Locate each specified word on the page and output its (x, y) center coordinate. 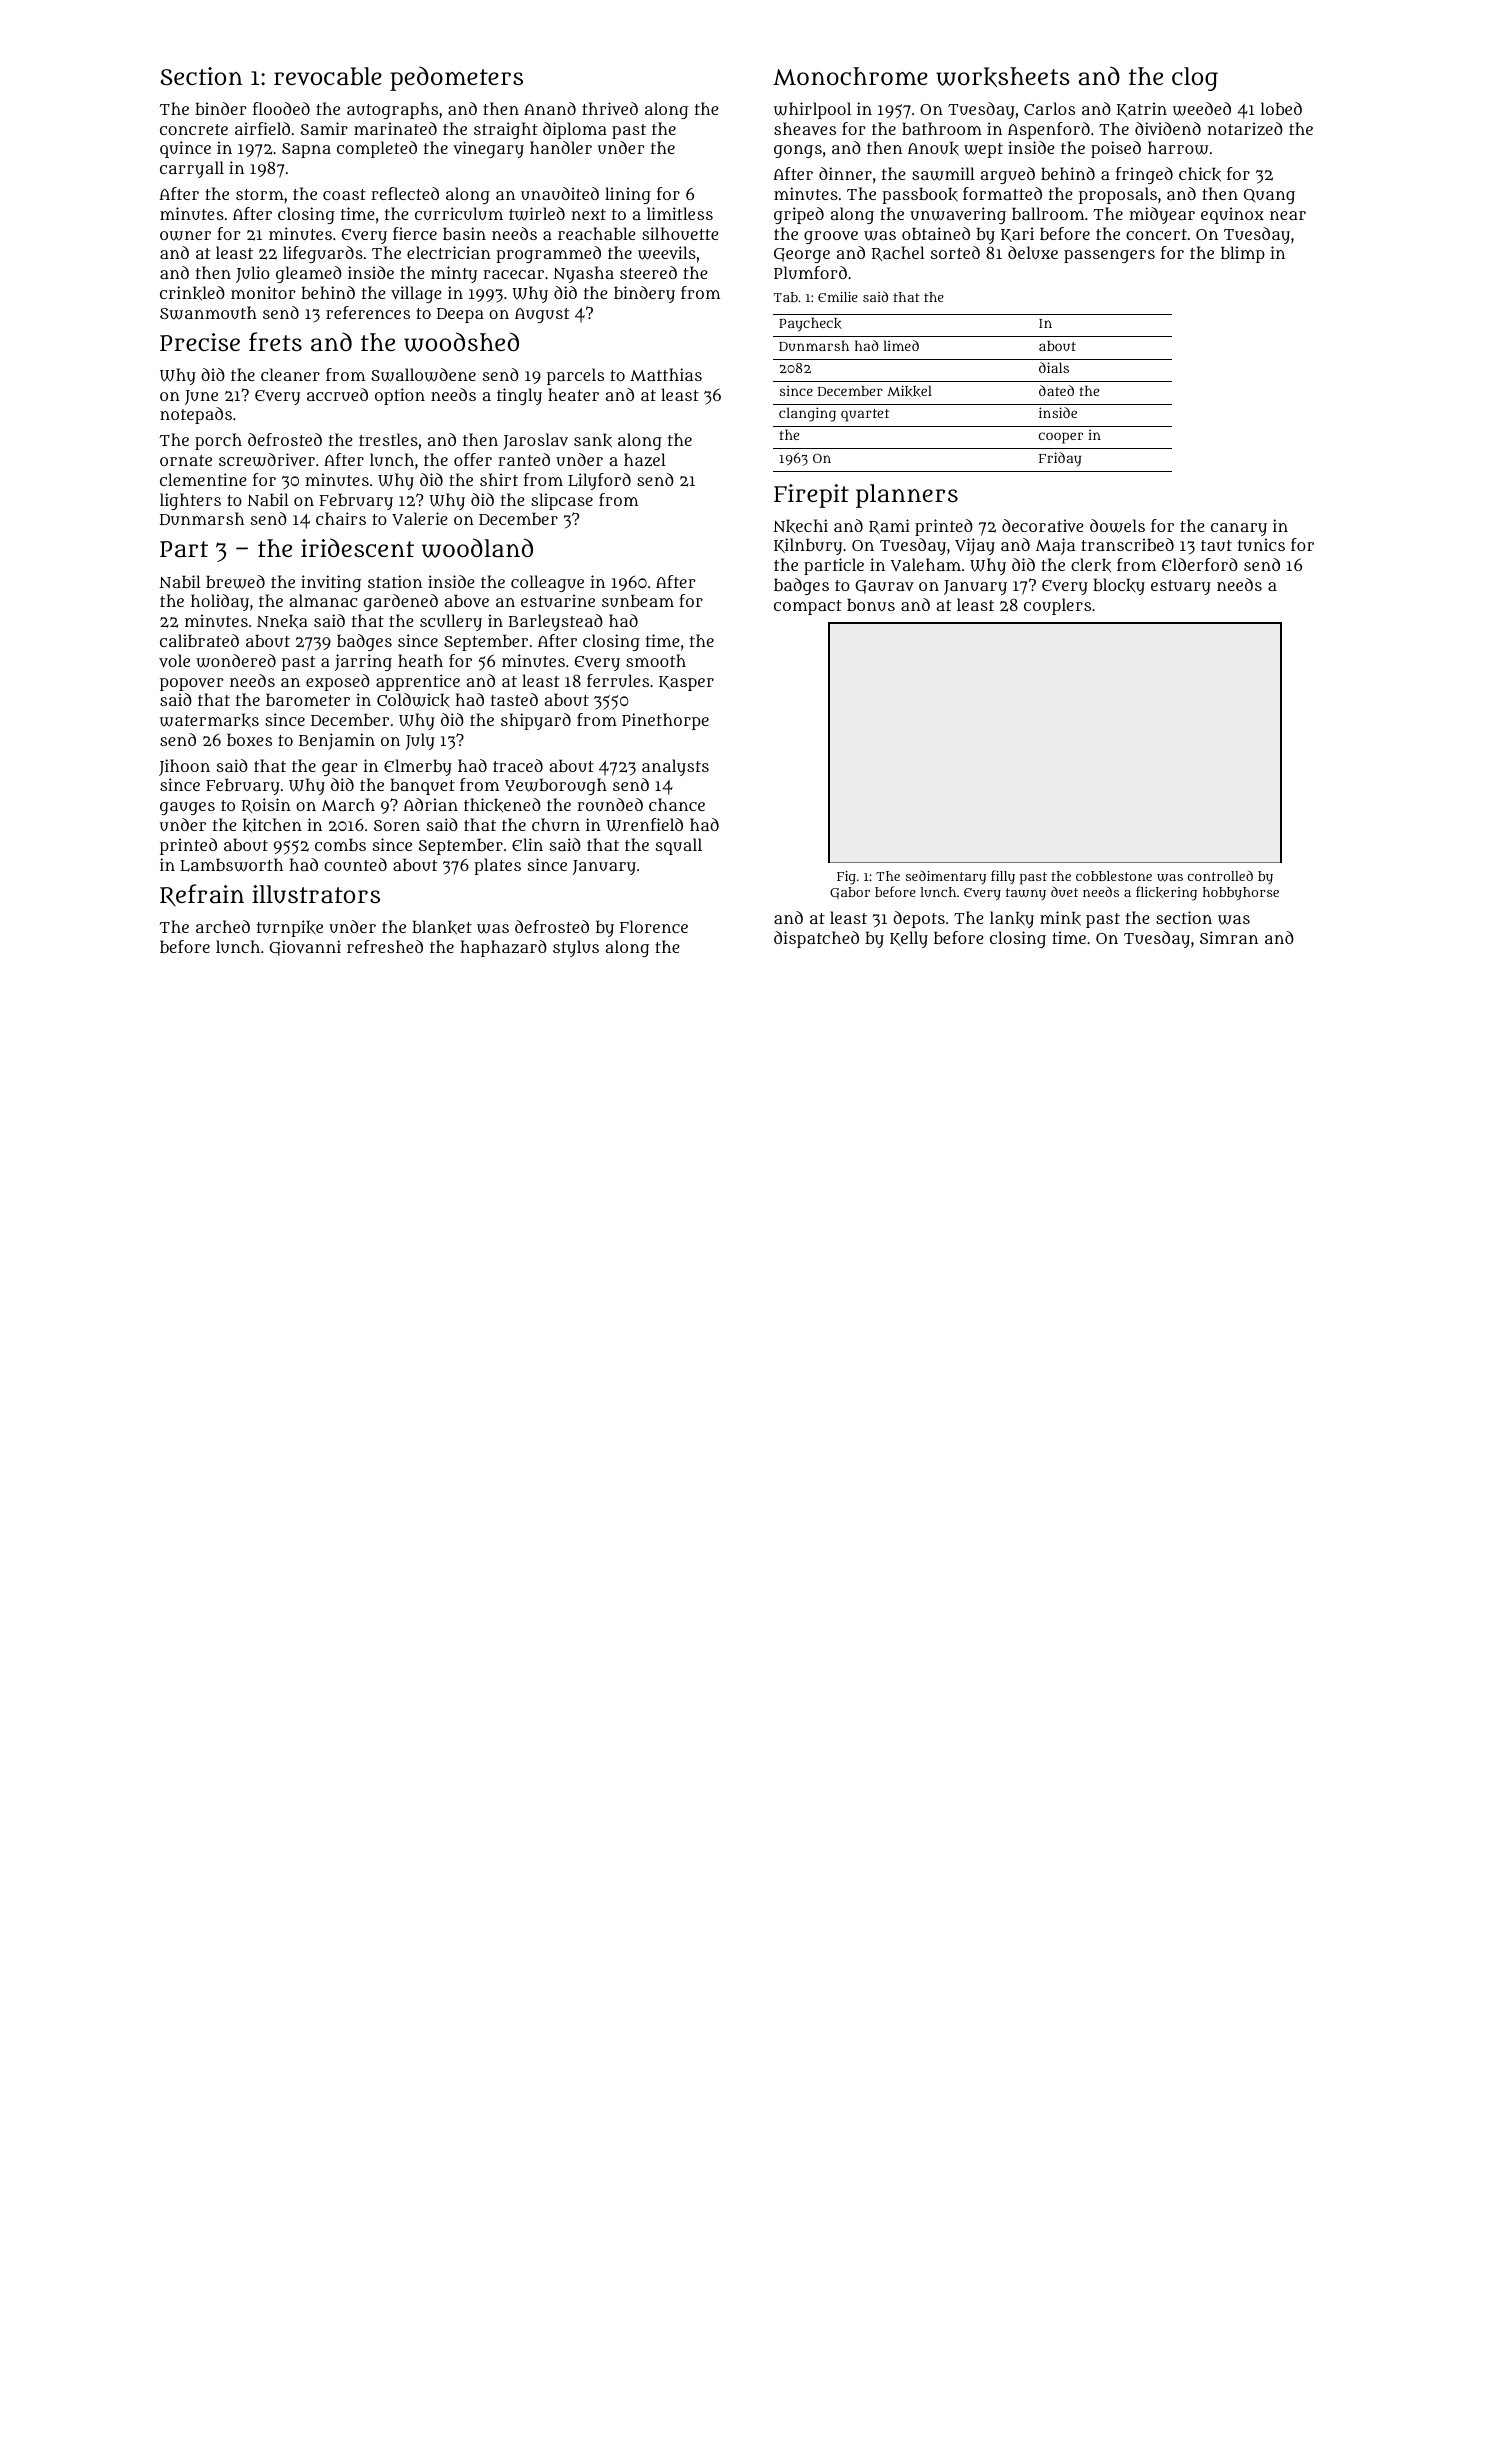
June (201, 397)
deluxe (1033, 252)
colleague (547, 583)
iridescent (357, 547)
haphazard (503, 948)
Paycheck (810, 324)
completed (377, 149)
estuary (1181, 587)
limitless (680, 213)
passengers (1109, 256)
